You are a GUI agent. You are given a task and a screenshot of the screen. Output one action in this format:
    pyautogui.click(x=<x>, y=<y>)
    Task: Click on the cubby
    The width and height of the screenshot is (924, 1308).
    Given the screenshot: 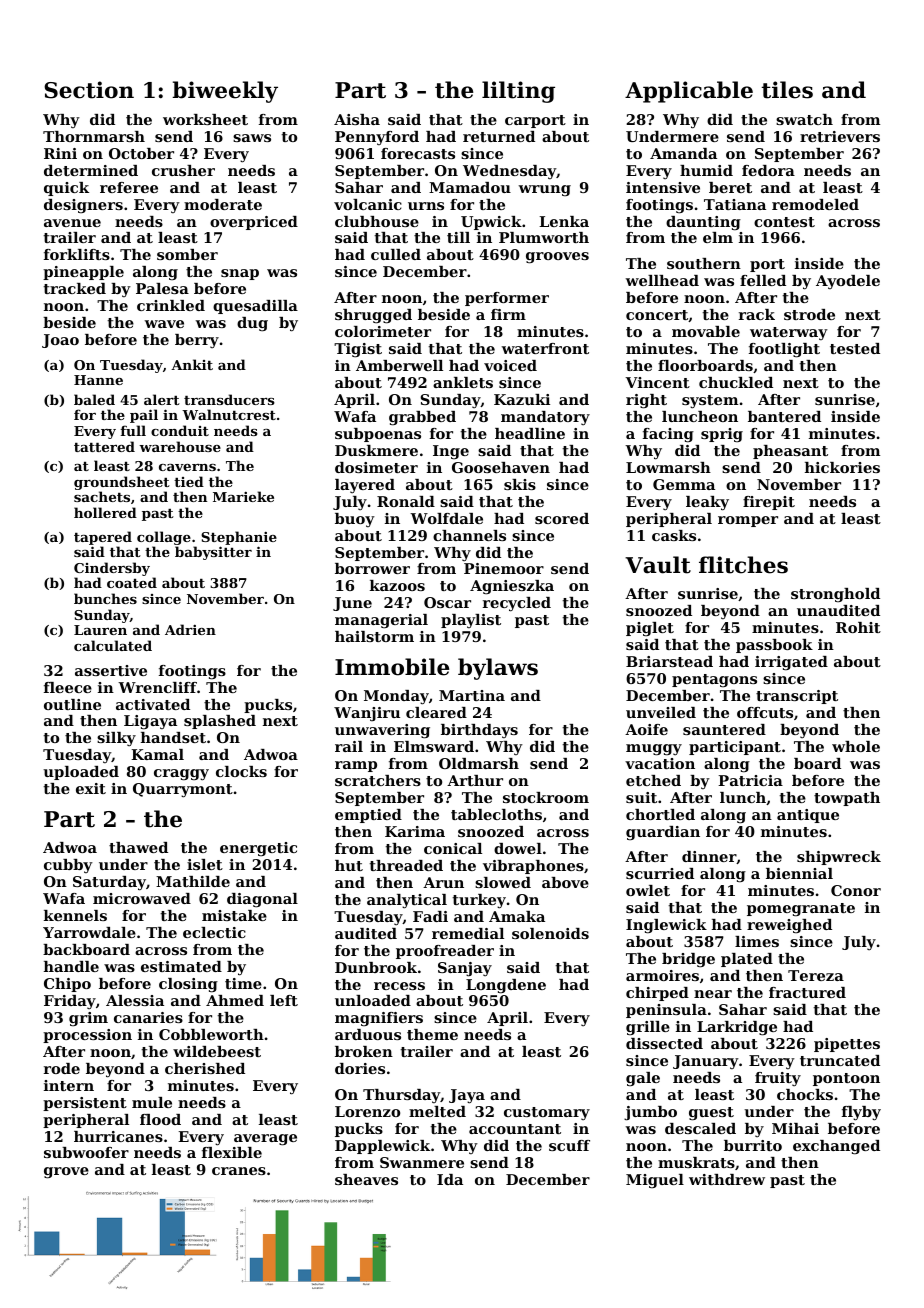 What is the action you would take?
    pyautogui.click(x=68, y=866)
